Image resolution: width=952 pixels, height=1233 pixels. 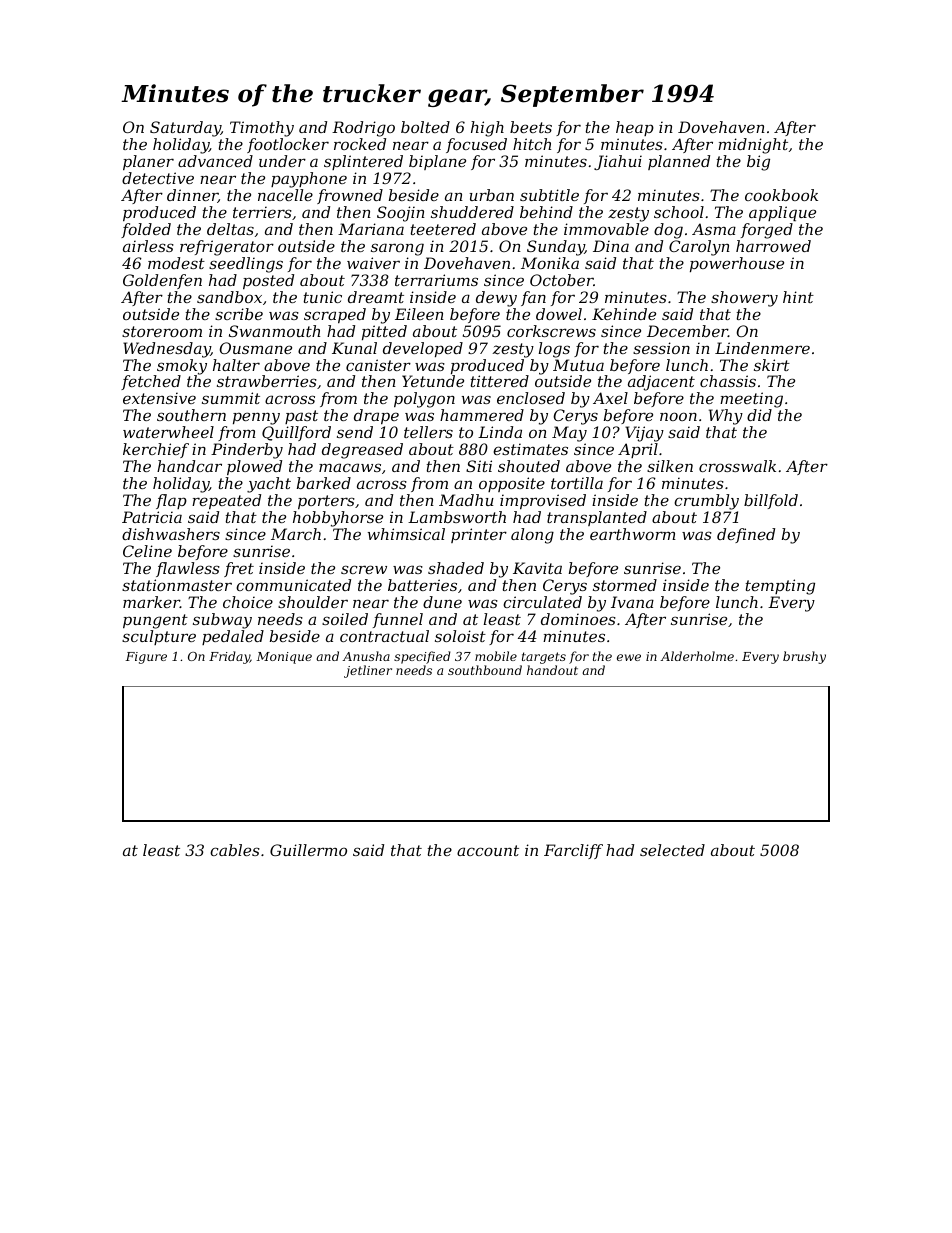 I want to click on handcar, so click(x=189, y=466).
